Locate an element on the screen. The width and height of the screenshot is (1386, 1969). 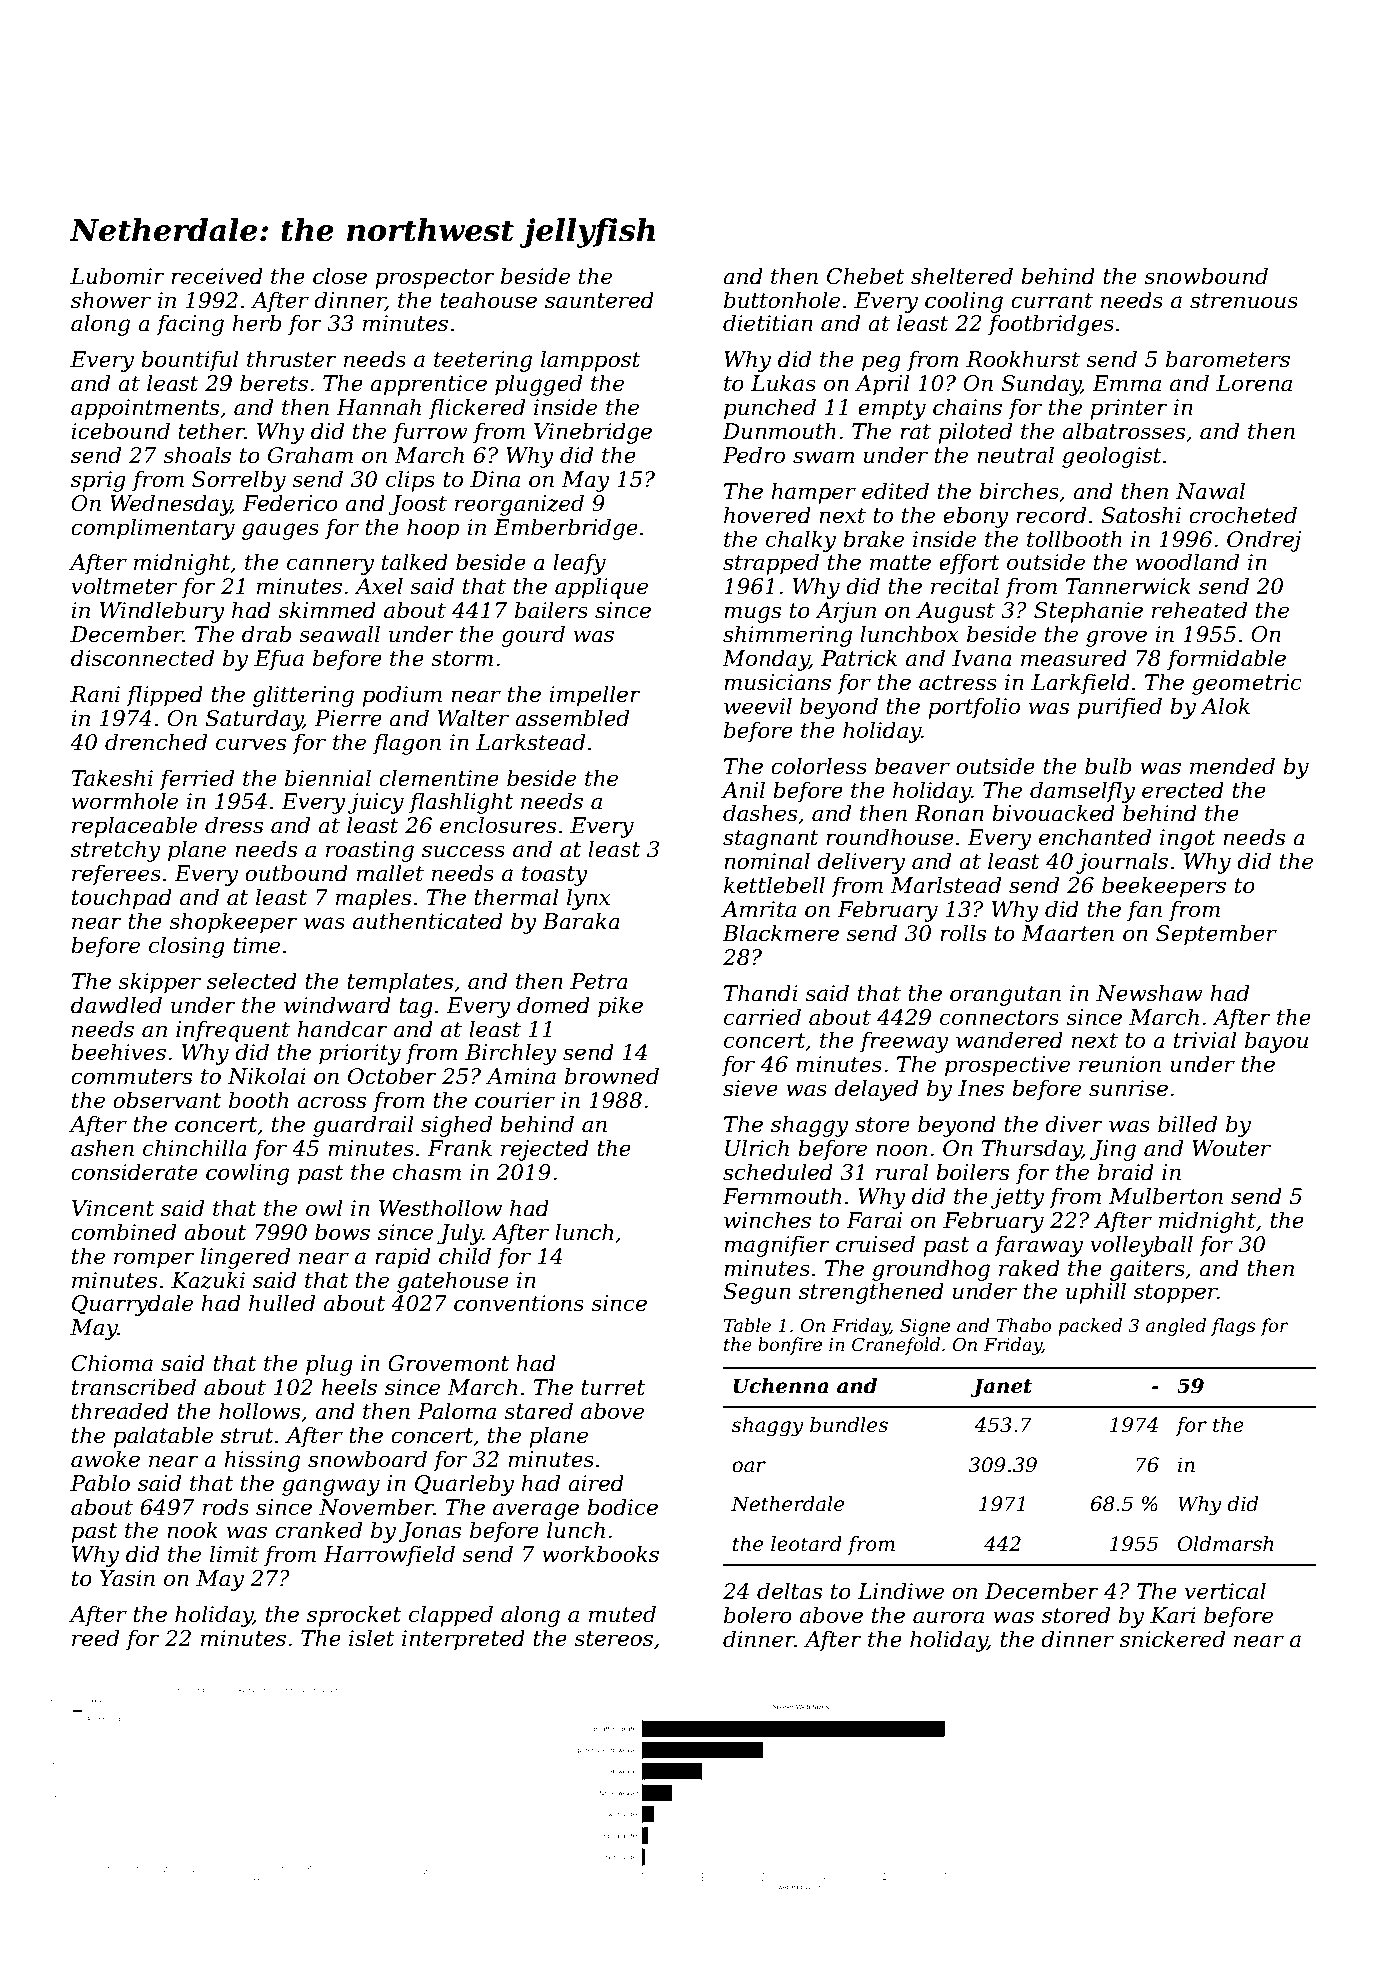
bountiful is located at coordinates (190, 361).
